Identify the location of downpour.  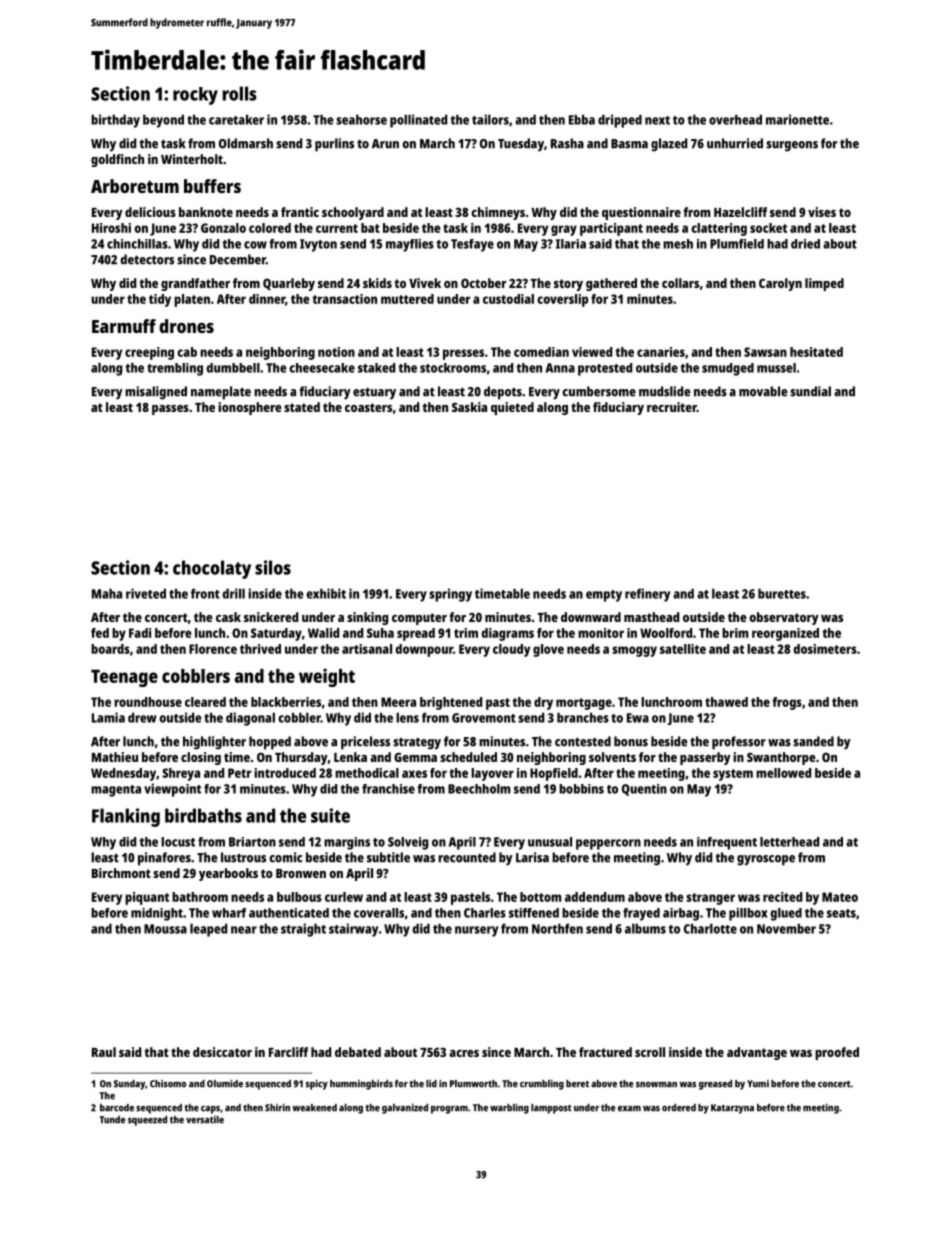
(424, 650).
